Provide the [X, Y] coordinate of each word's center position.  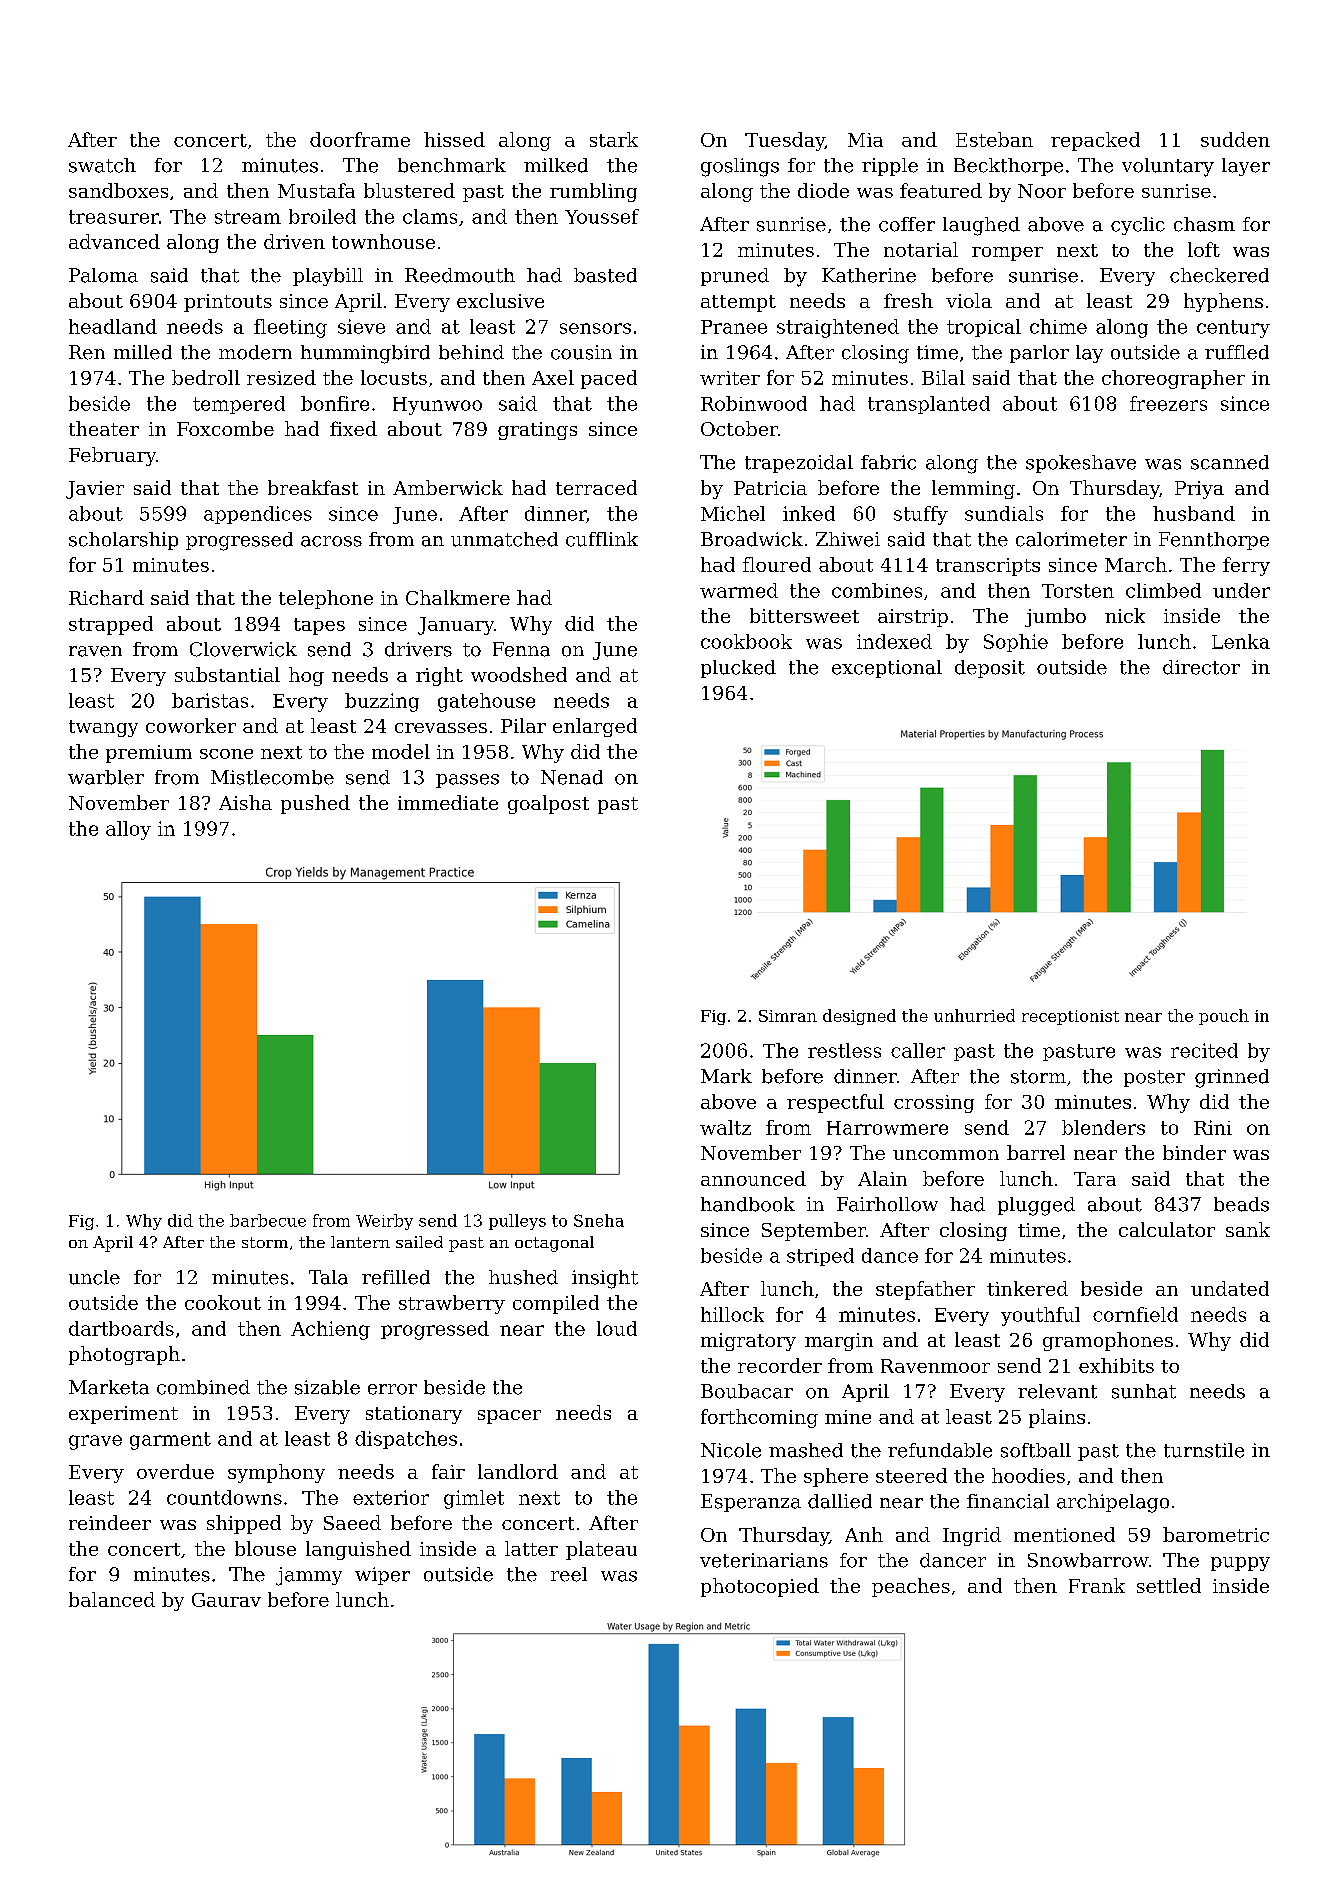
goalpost [548, 804]
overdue [175, 1471]
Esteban [994, 139]
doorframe [360, 139]
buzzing [382, 702]
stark [614, 139]
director [1201, 667]
